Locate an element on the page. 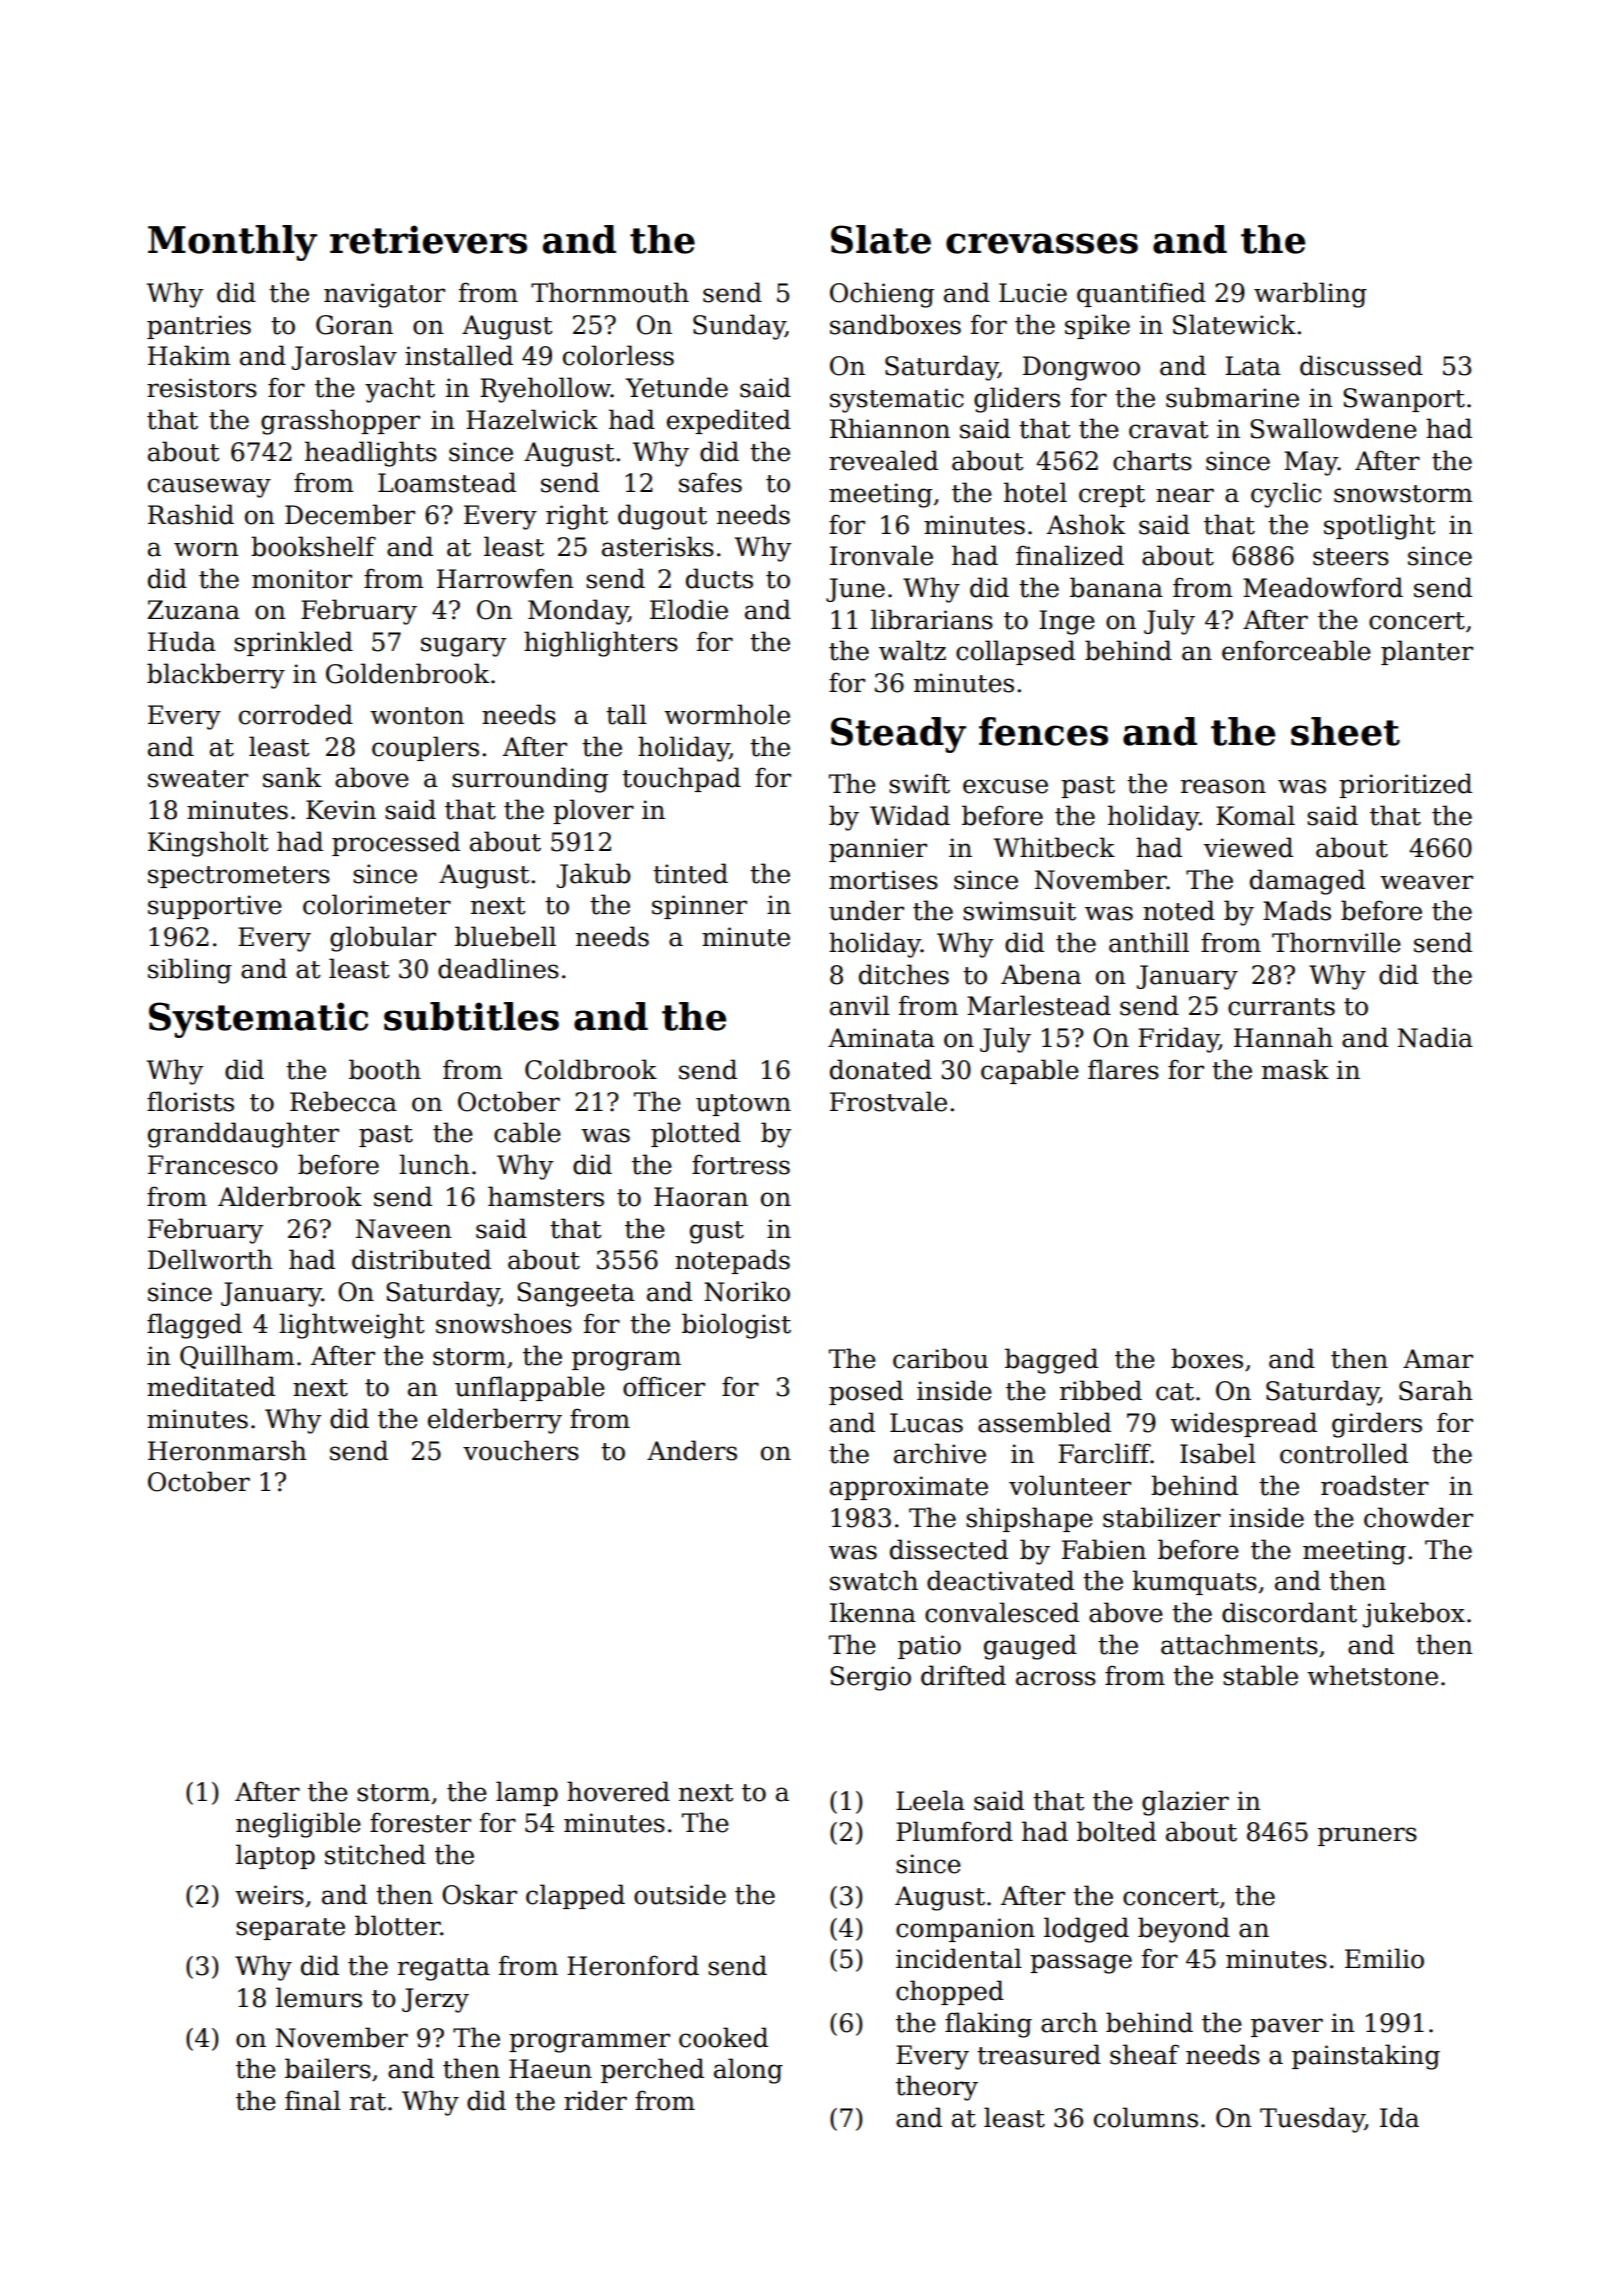 The width and height of the document is (1620, 2292). Heronmarsh is located at coordinates (227, 1450).
